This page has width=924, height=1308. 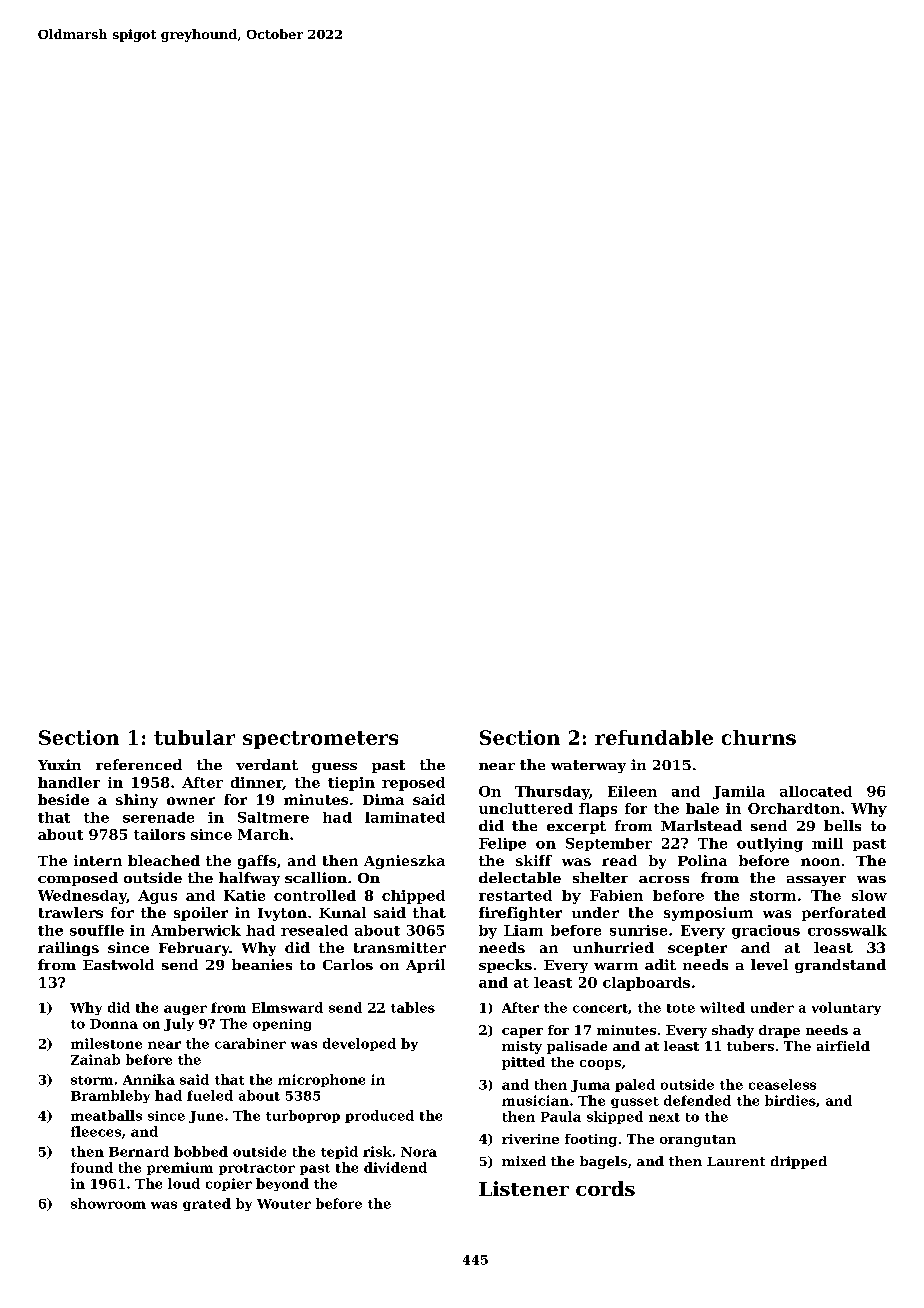 What do you see at coordinates (108, 1203) in the page?
I see `showroom` at bounding box center [108, 1203].
